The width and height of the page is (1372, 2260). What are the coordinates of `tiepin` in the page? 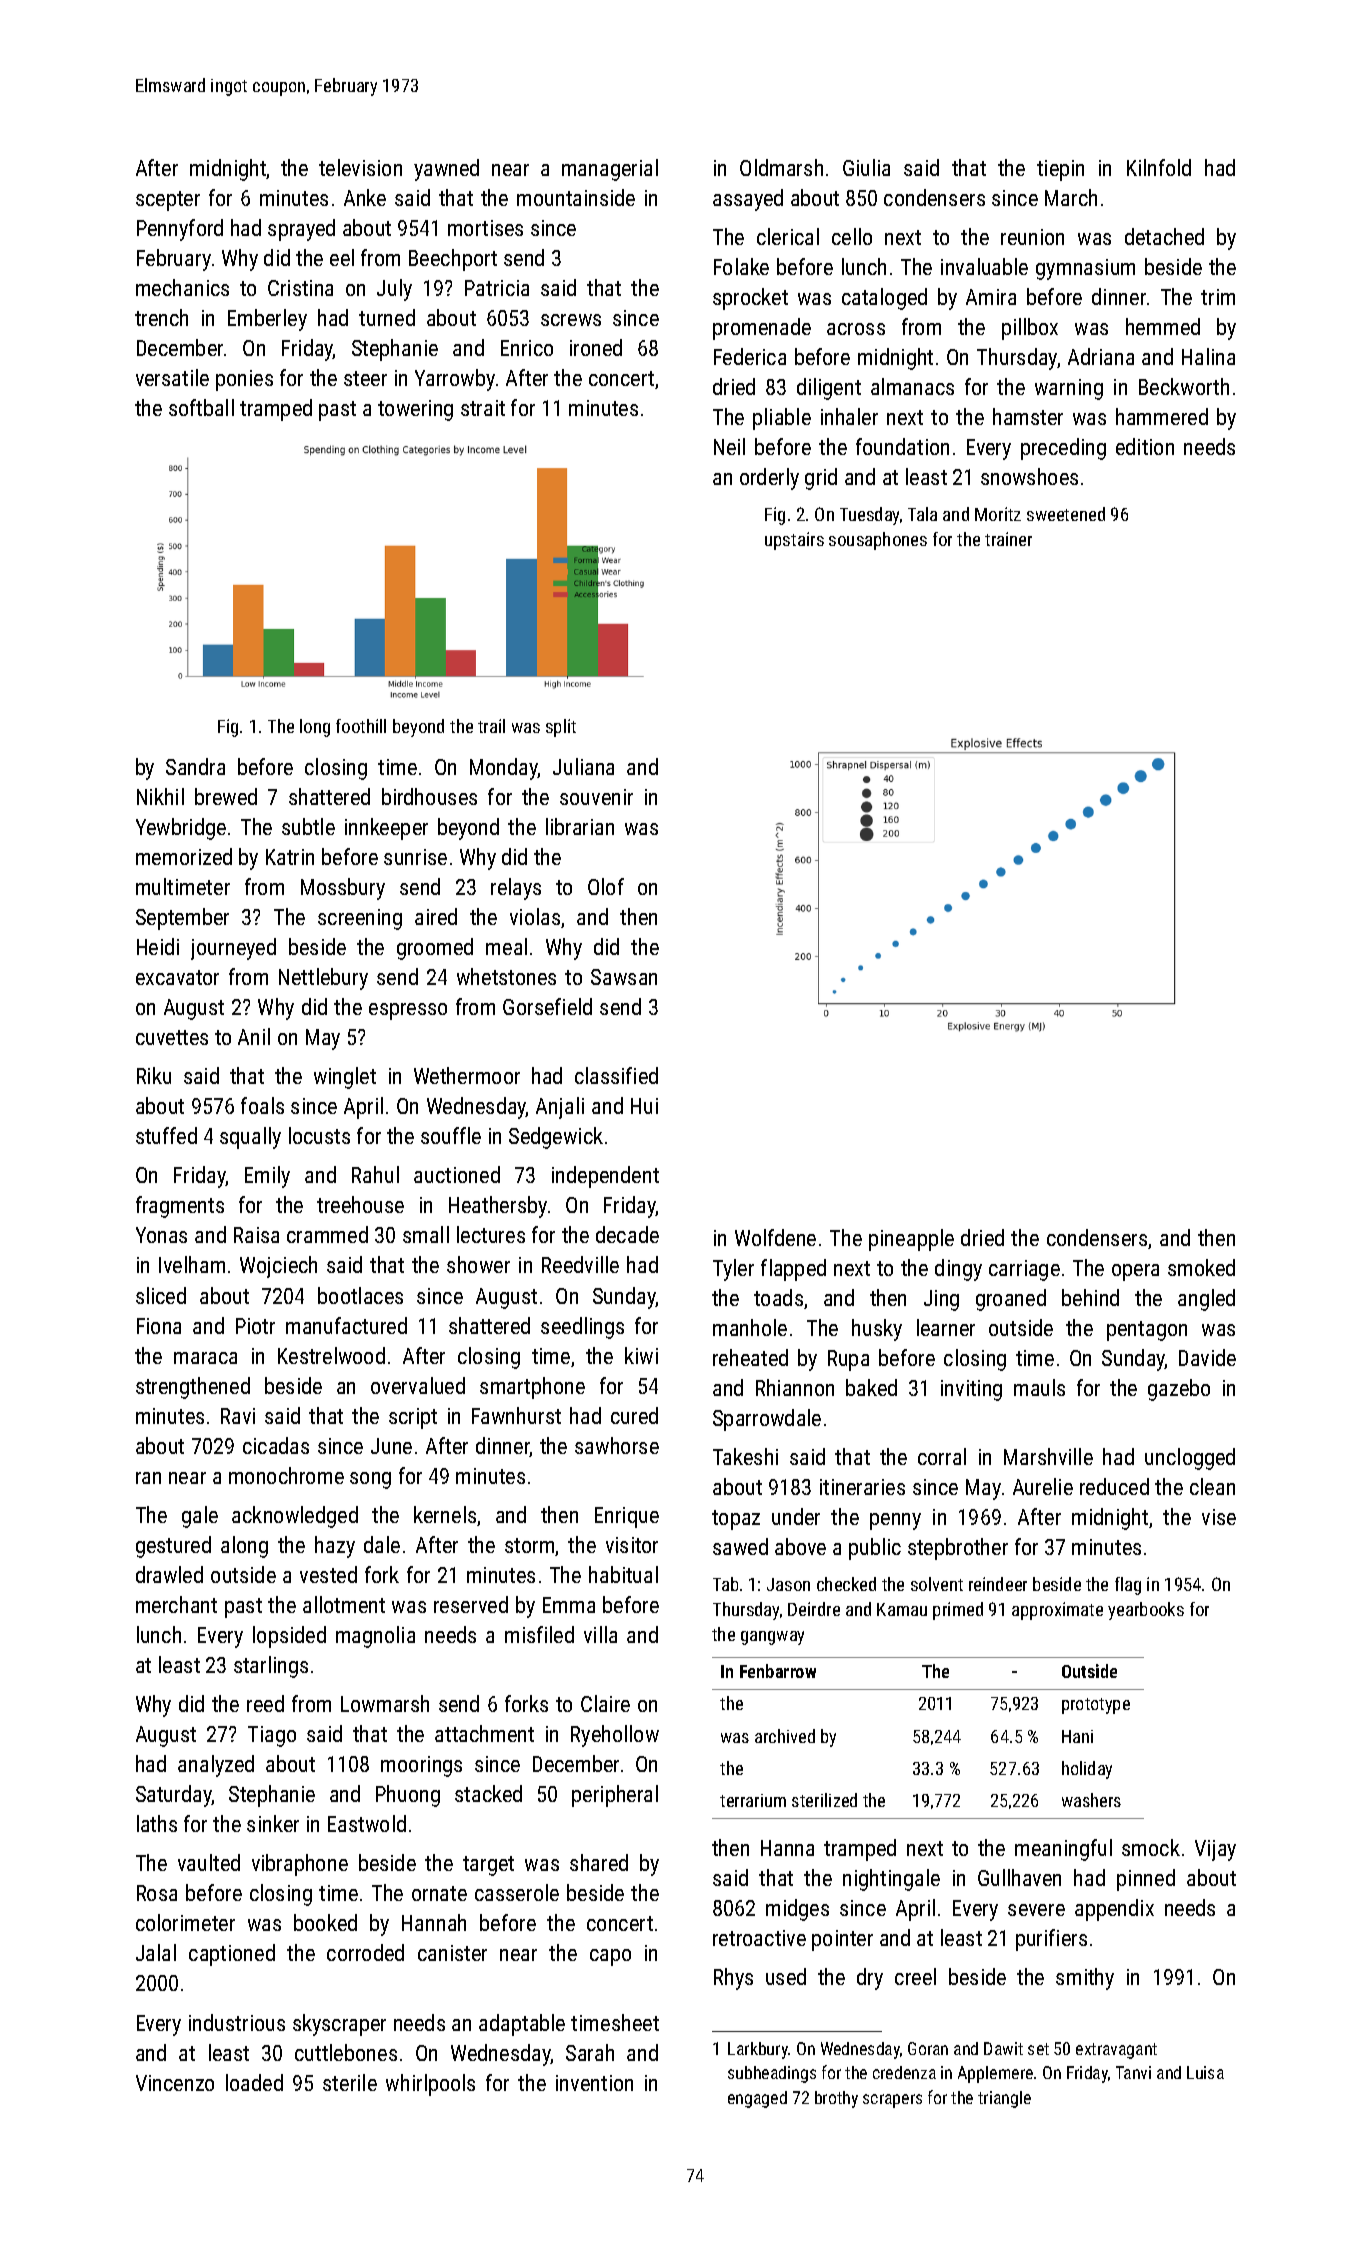 It's located at (1060, 170).
